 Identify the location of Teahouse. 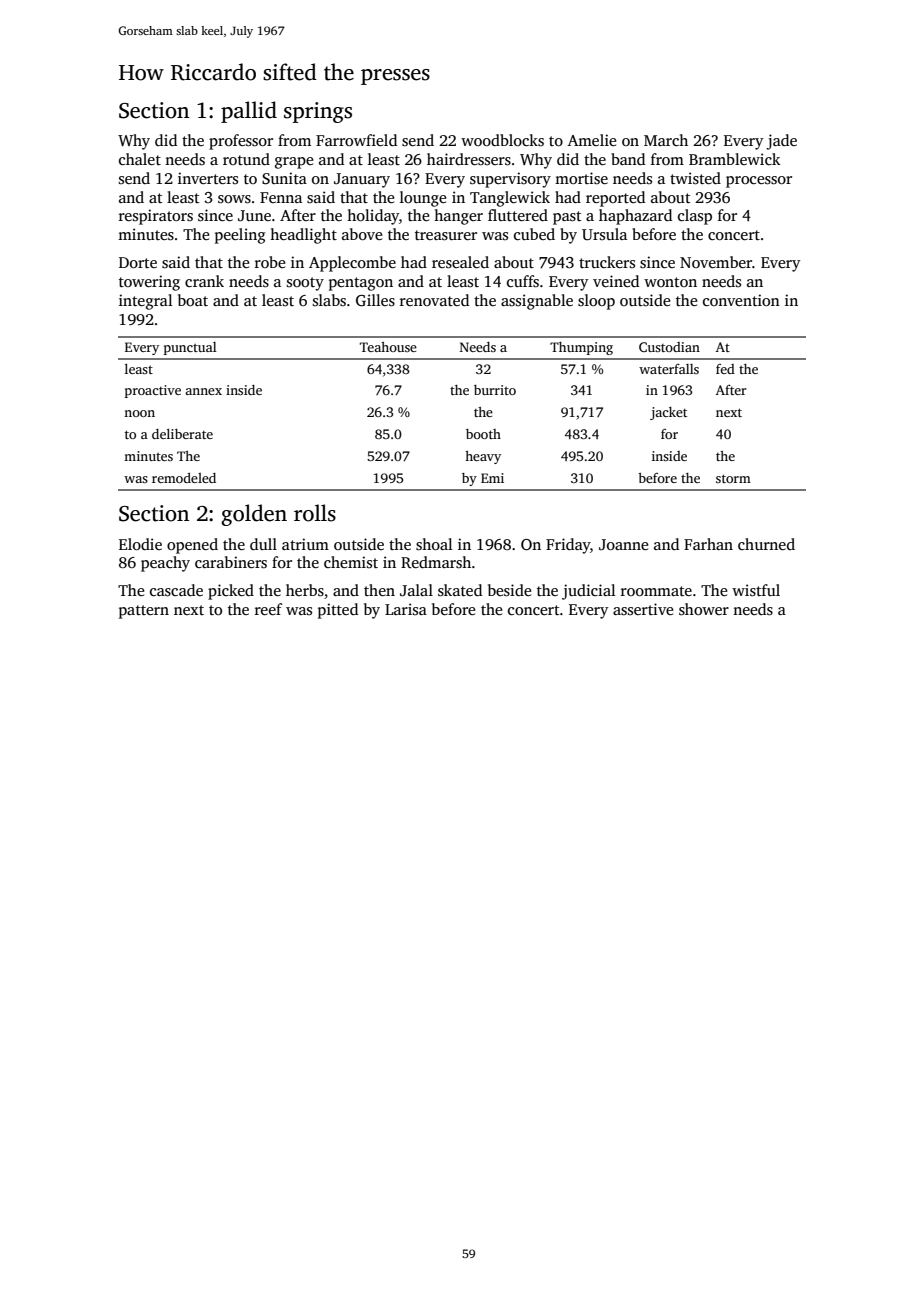
(388, 347).
